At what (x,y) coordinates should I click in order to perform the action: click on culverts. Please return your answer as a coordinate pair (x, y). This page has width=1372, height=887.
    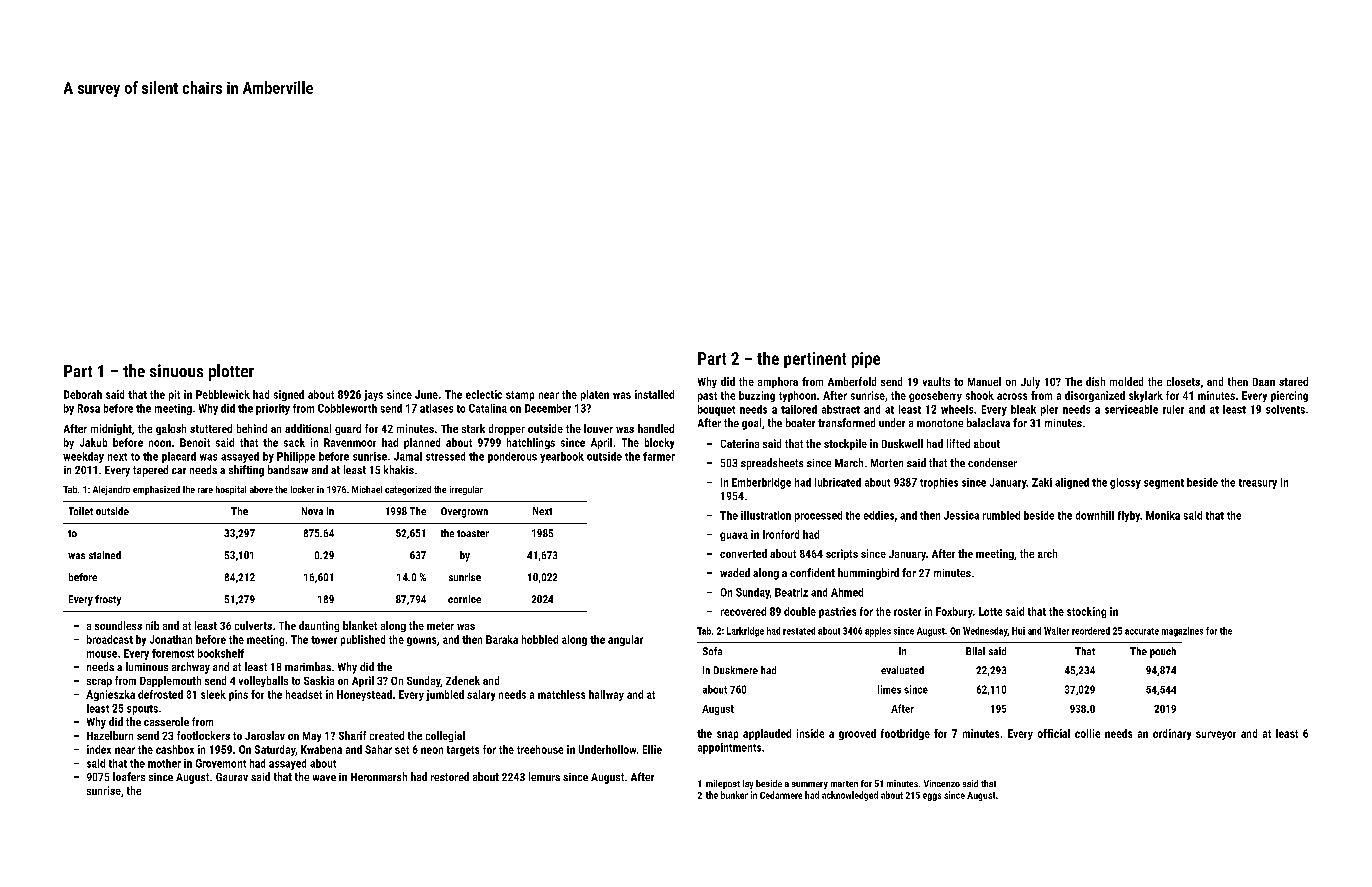
    Looking at the image, I should click on (253, 625).
